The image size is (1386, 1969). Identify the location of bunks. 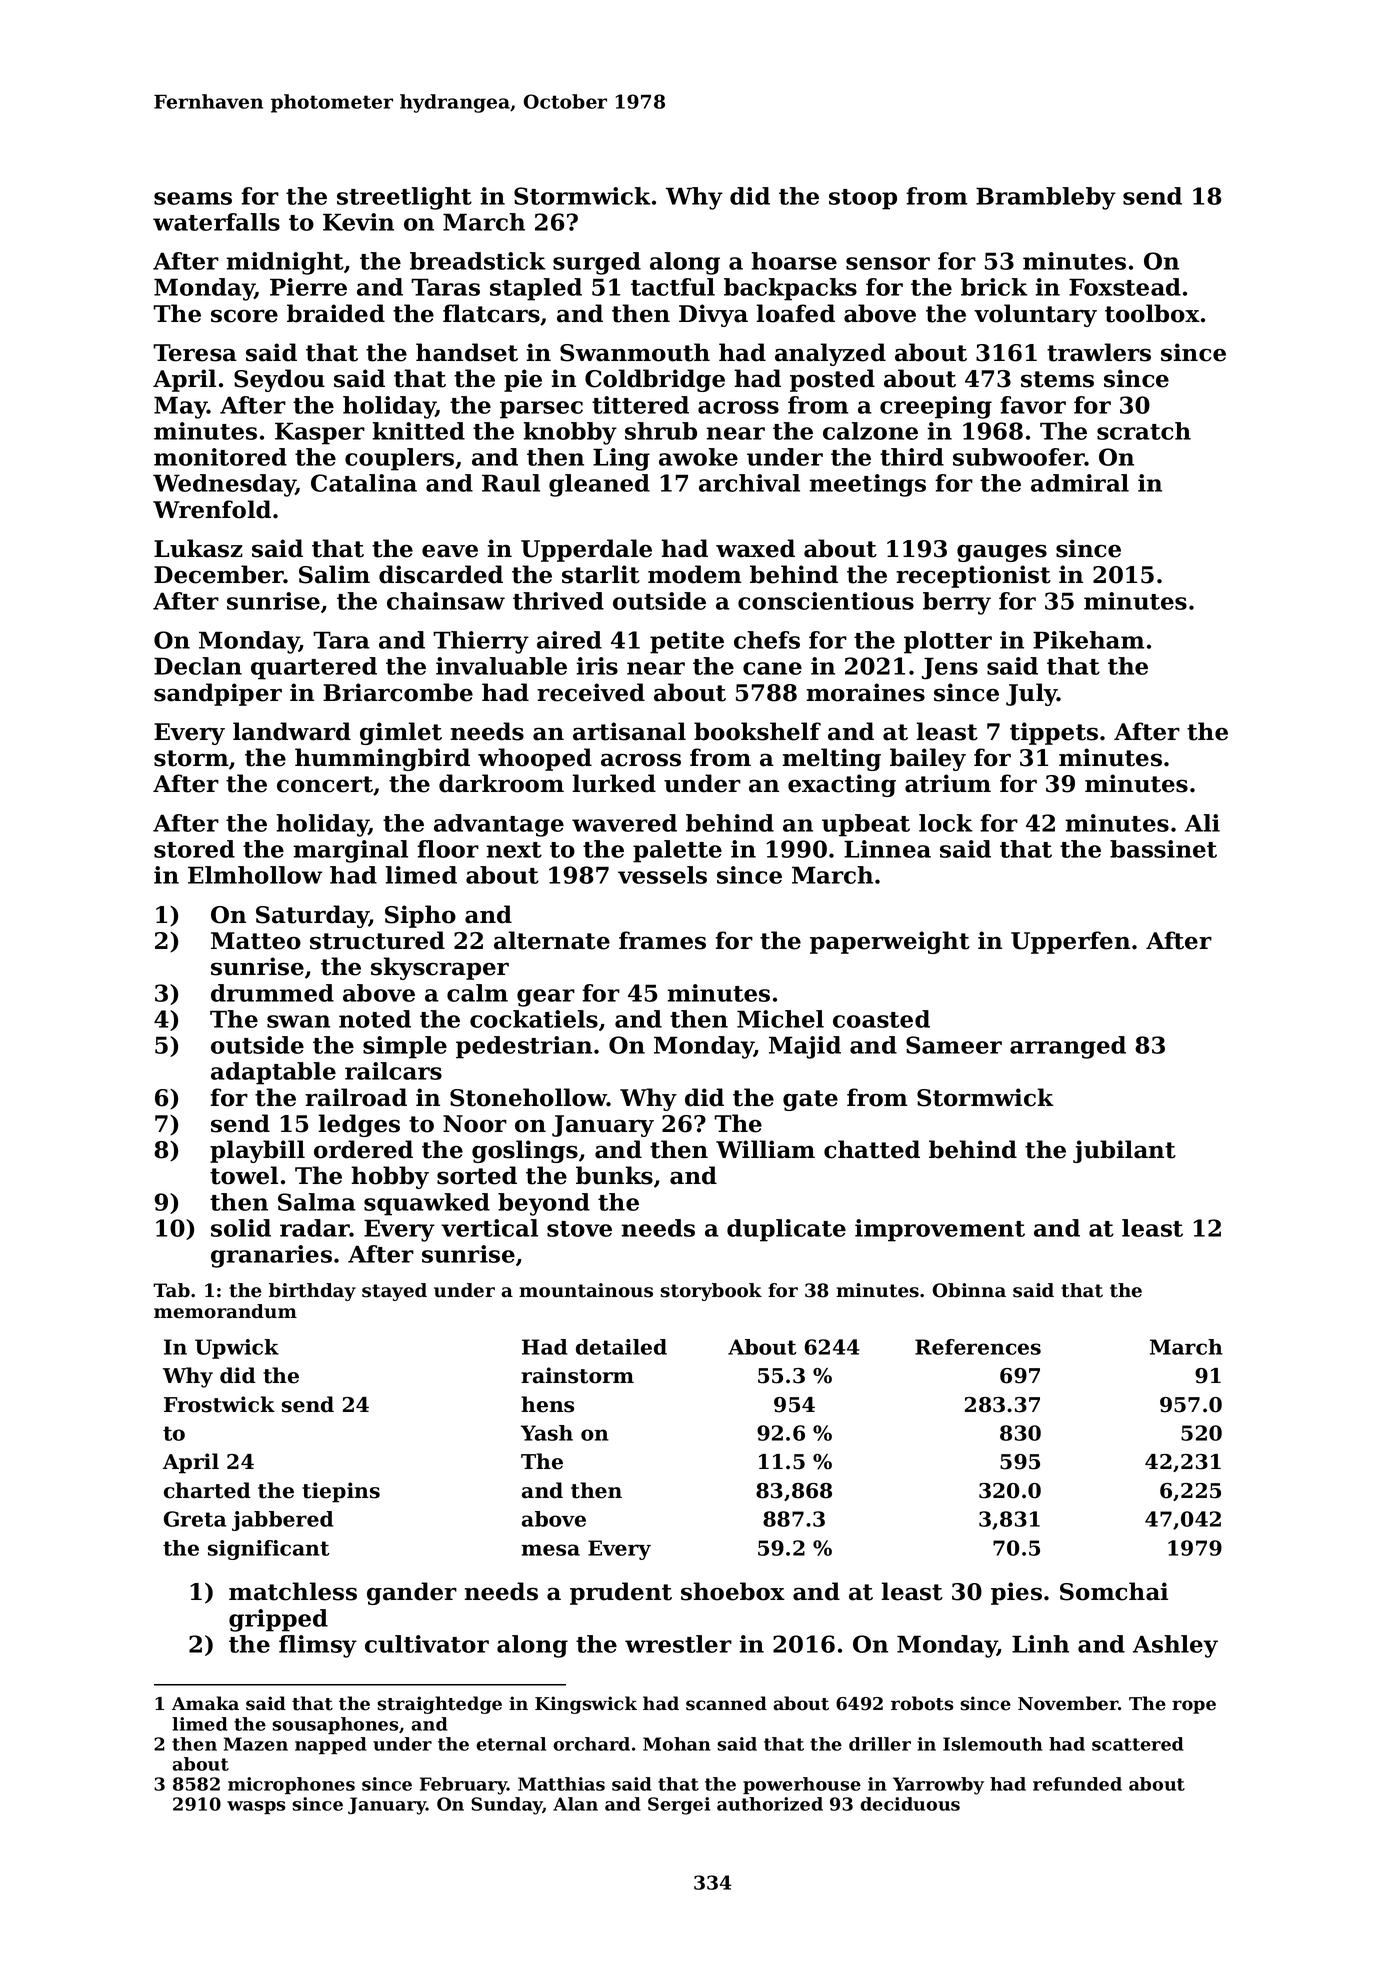
(614, 1175).
